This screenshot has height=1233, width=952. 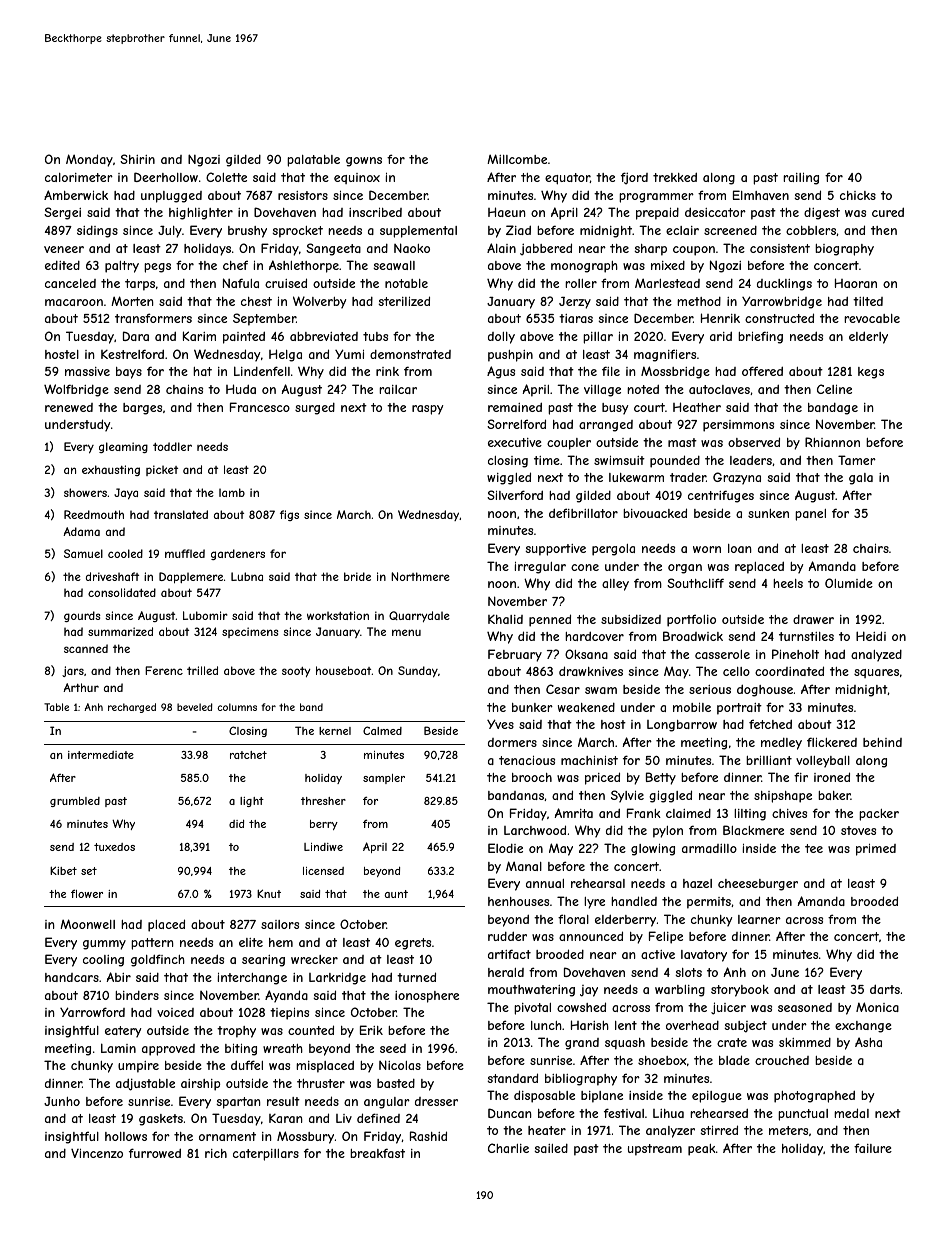 I want to click on equinox, so click(x=357, y=178).
